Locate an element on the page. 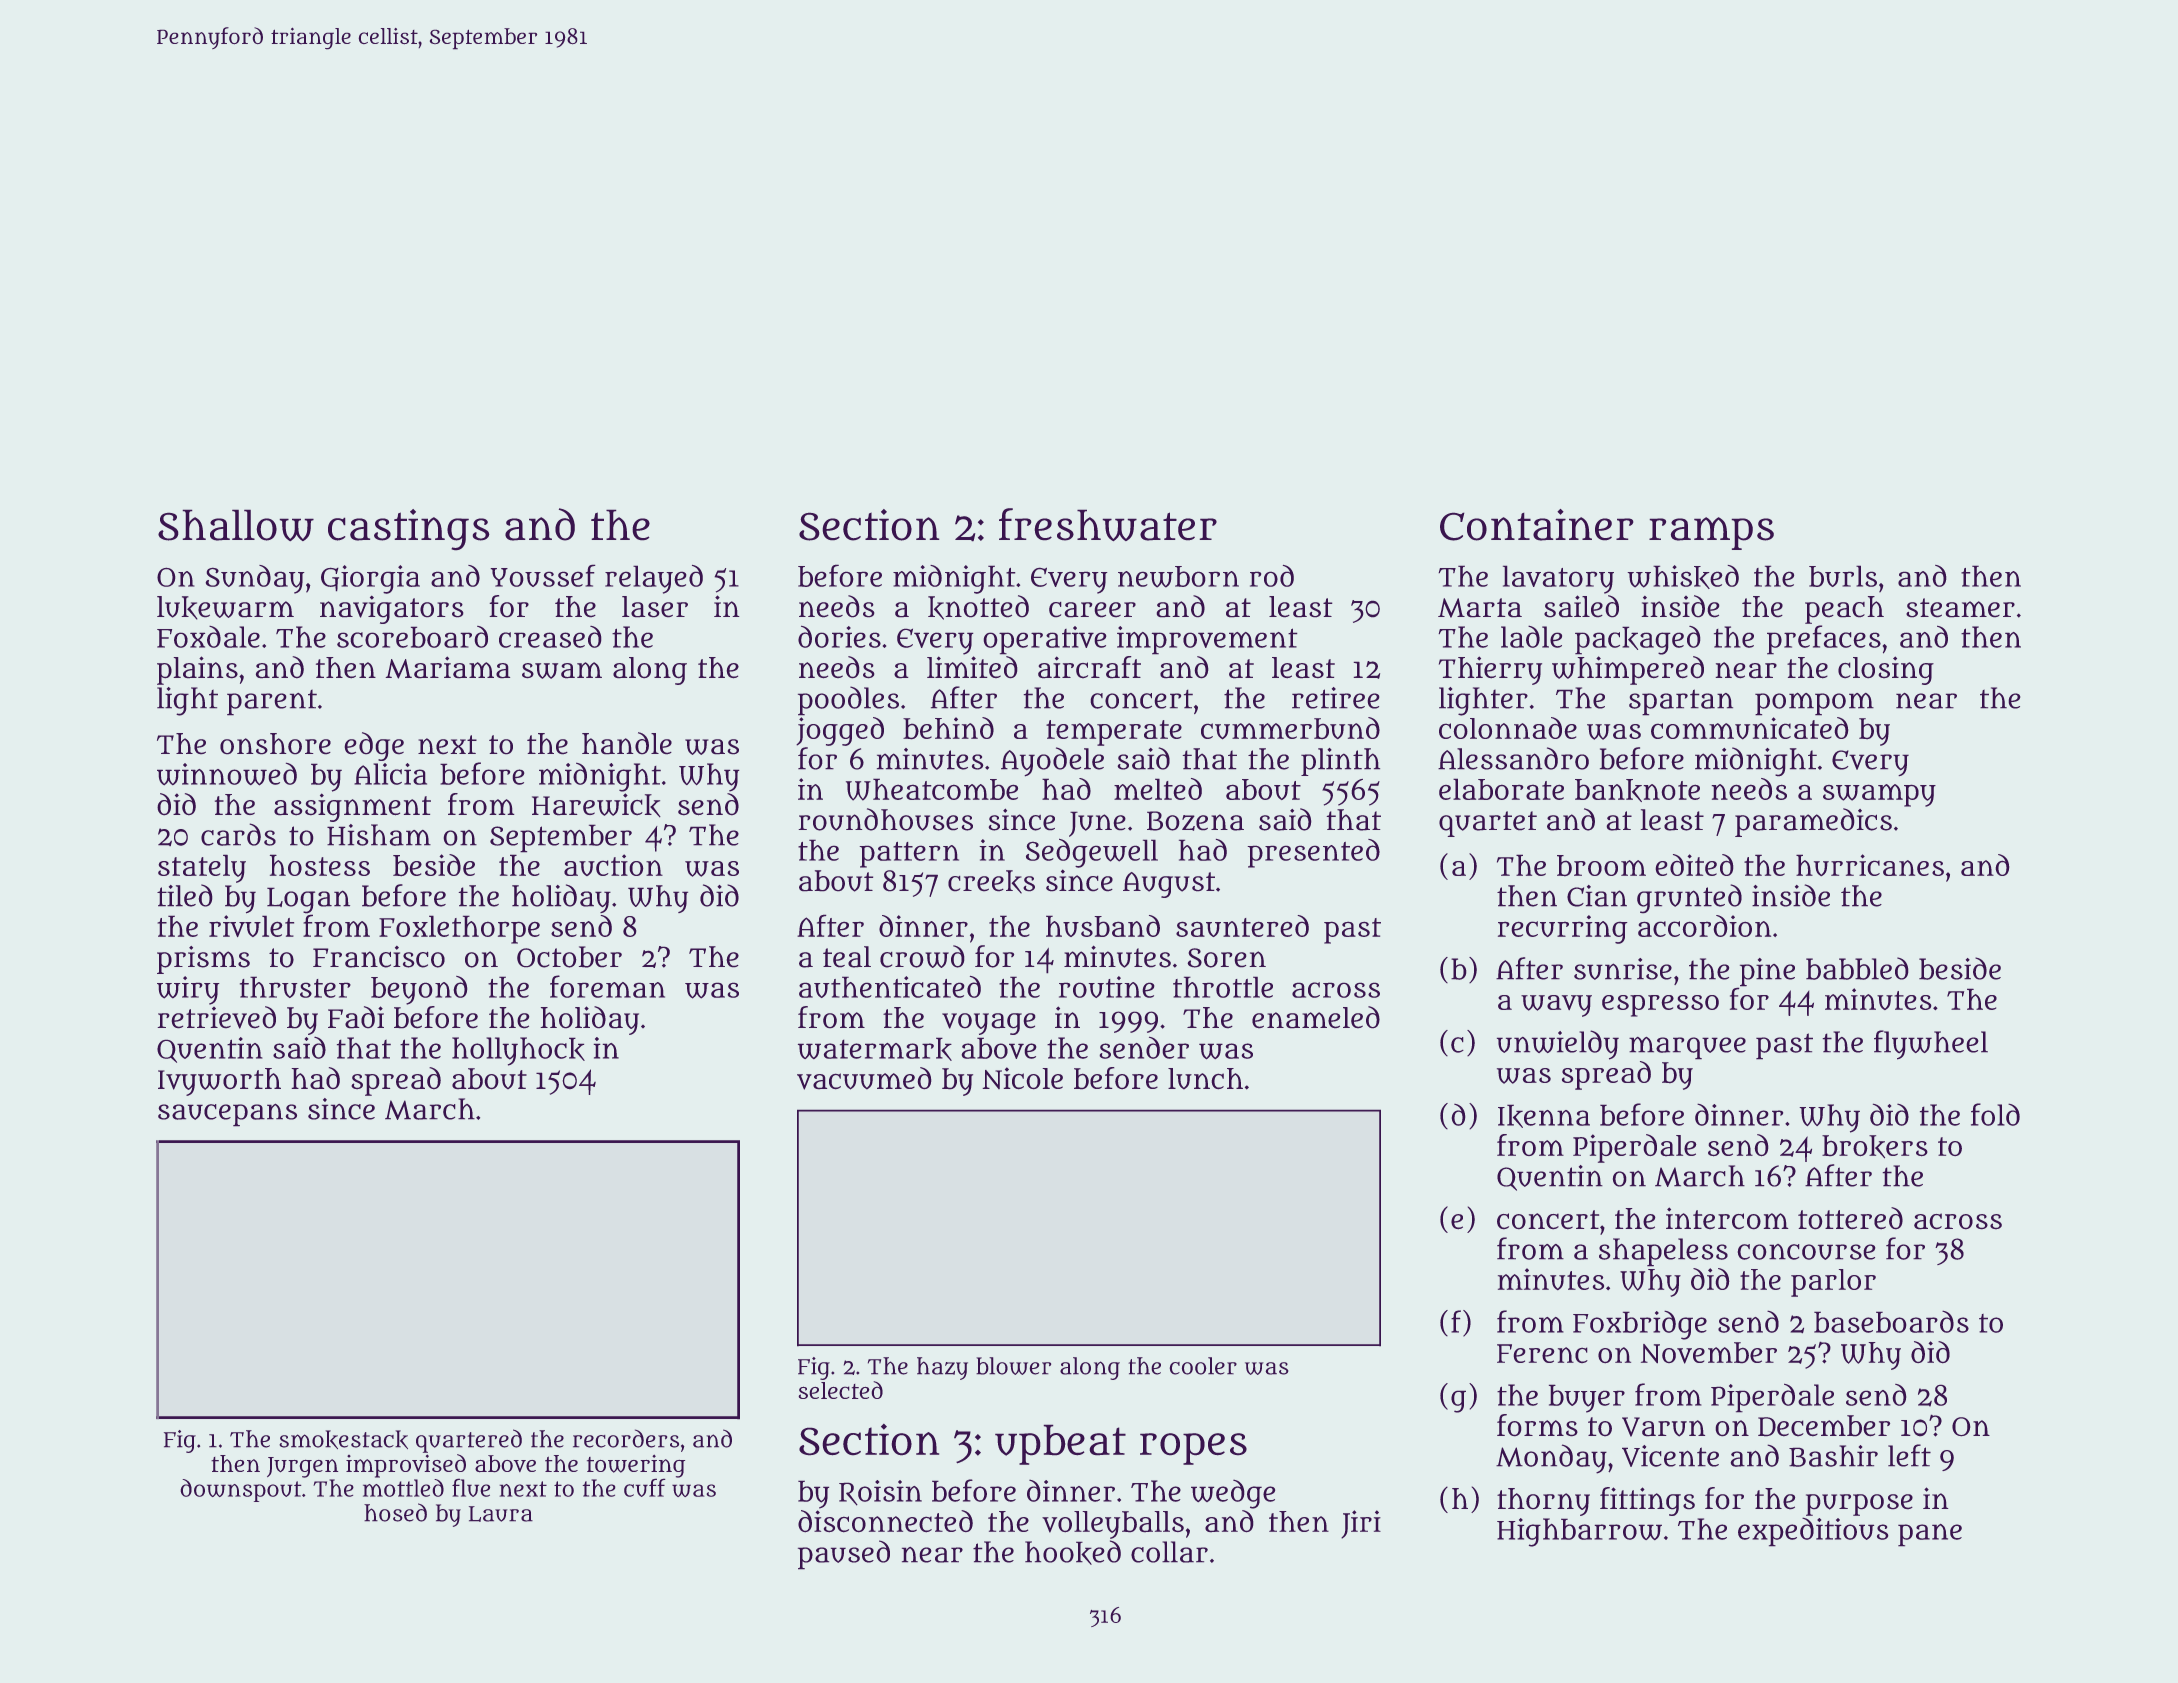 The width and height of the page is (2178, 1683). banknote is located at coordinates (1637, 790).
